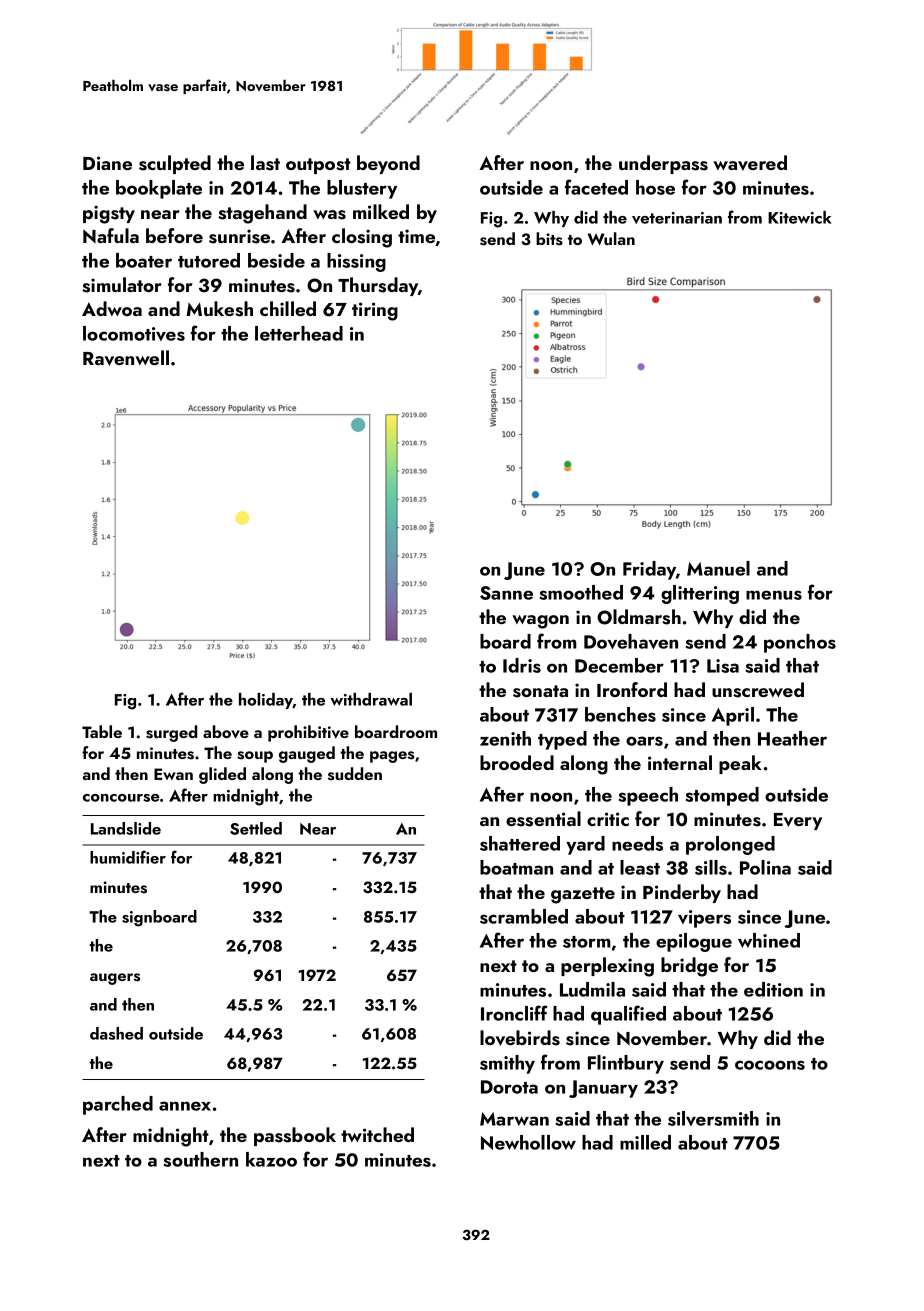  What do you see at coordinates (663, 164) in the image?
I see `underpass` at bounding box center [663, 164].
